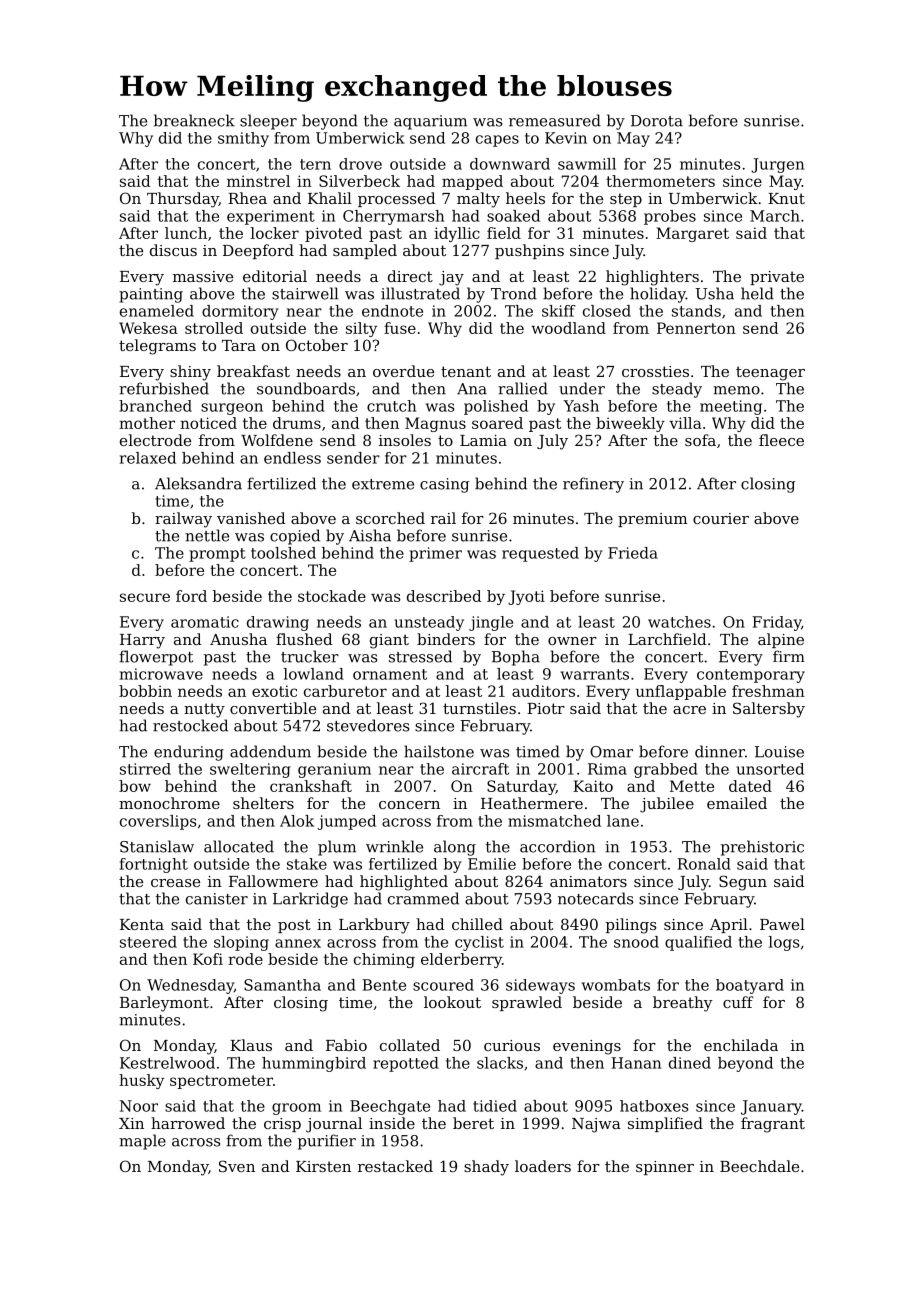 This document has width=924, height=1314. Describe the element at coordinates (207, 535) in the document. I see `nettle` at that location.
